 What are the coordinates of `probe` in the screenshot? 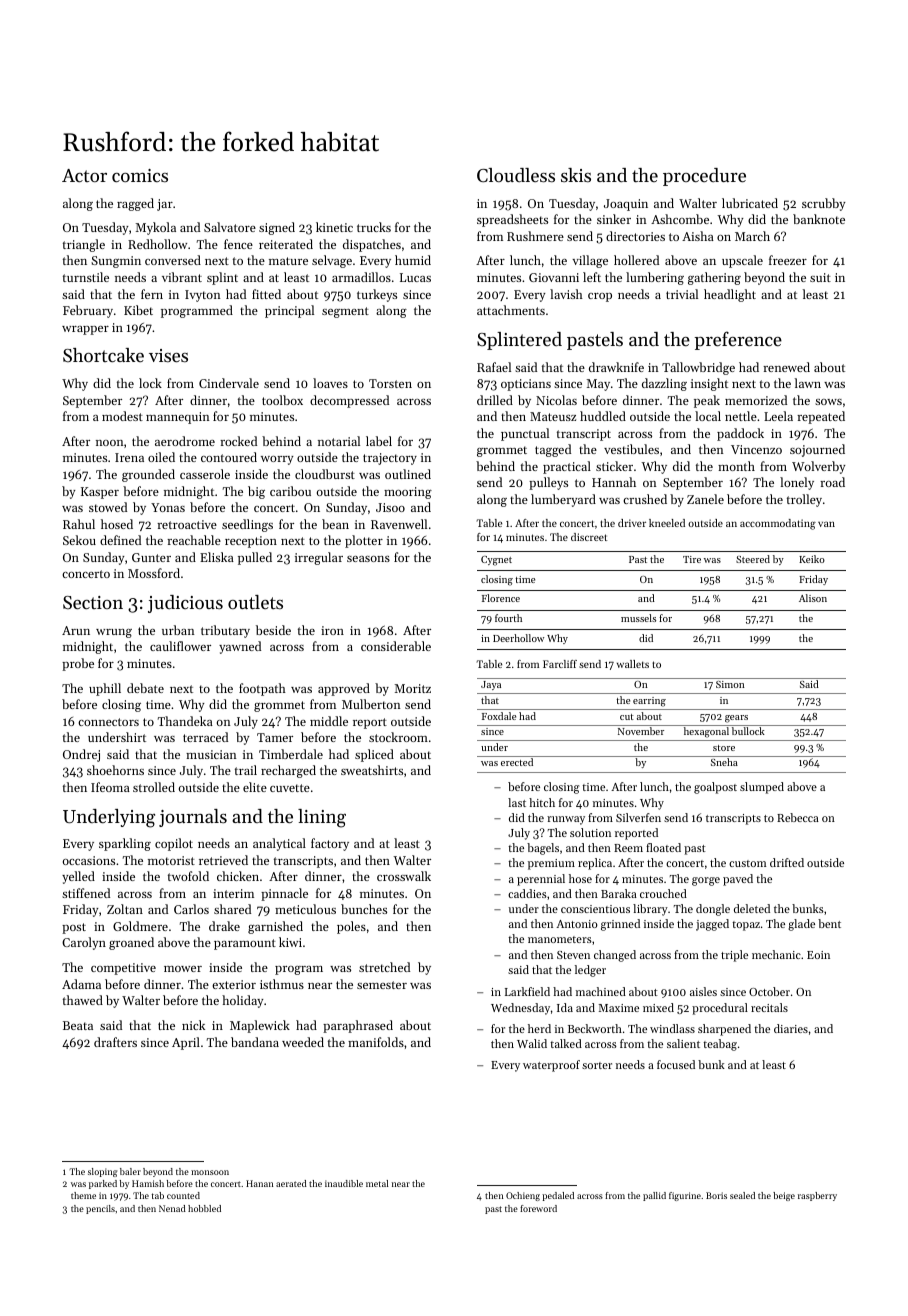 It's located at (78, 664).
